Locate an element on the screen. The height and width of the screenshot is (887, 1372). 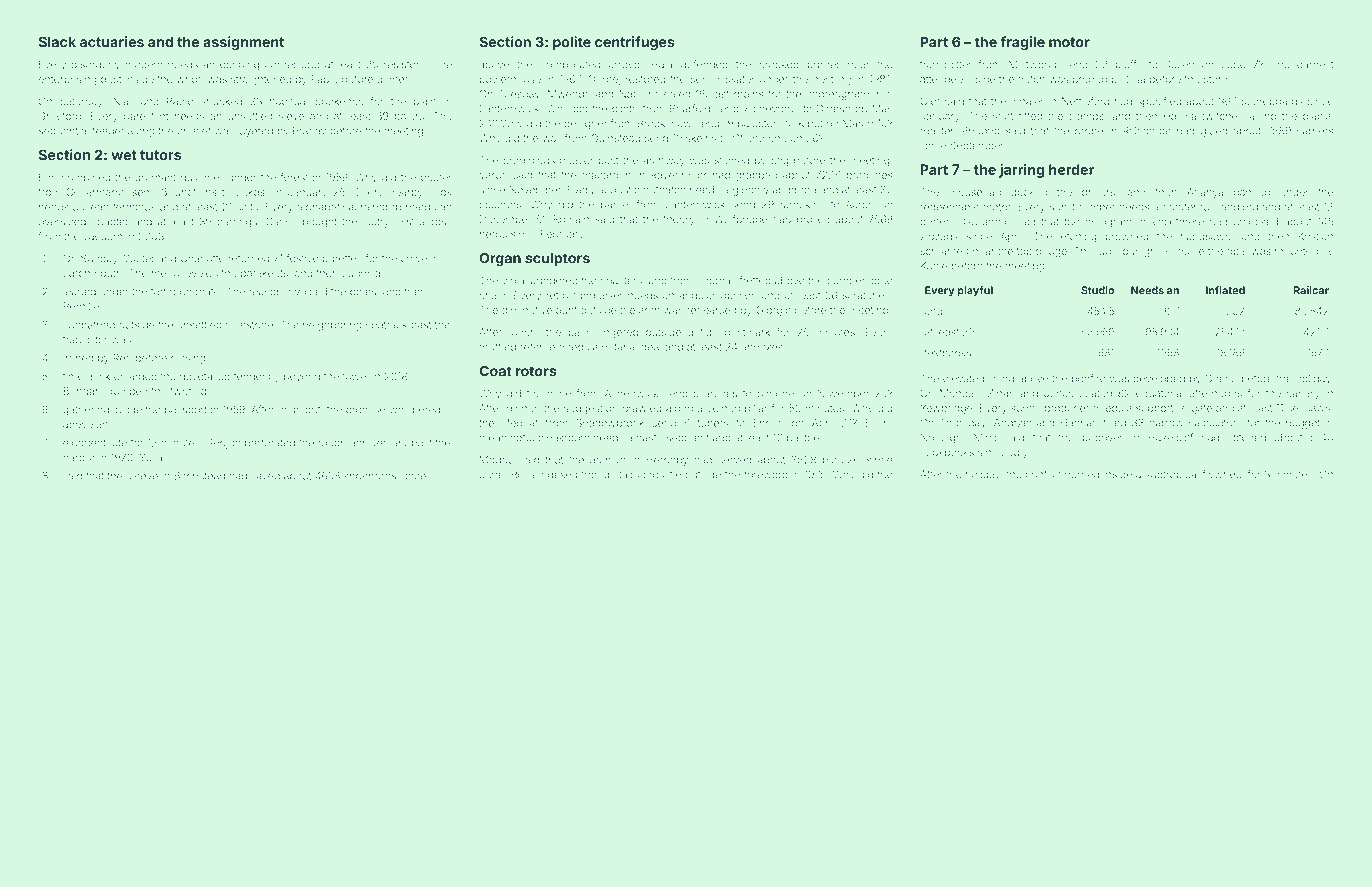
transmitter is located at coordinates (946, 65).
